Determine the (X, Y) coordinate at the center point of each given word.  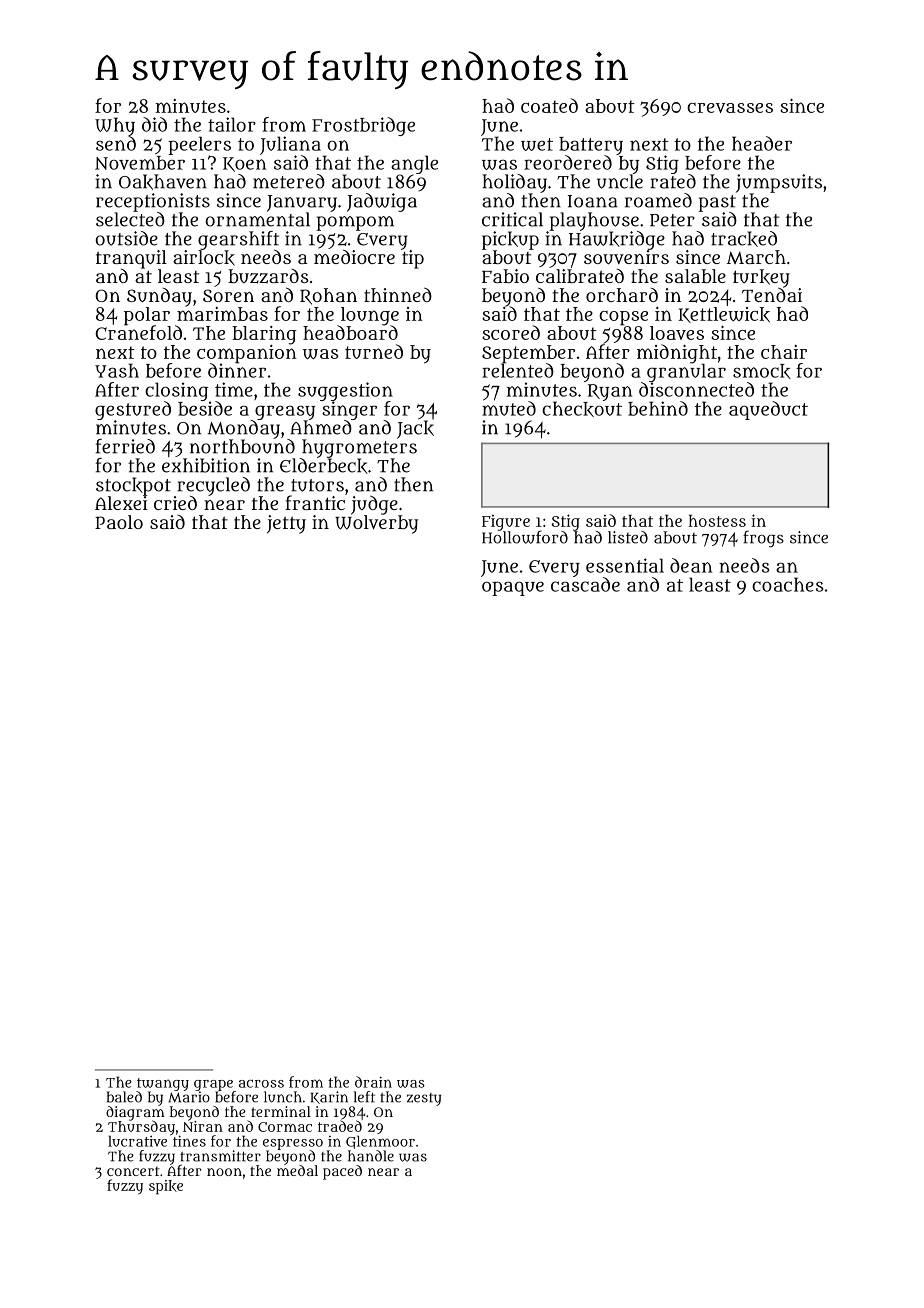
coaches (787, 584)
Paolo (119, 522)
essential (625, 565)
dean (691, 565)
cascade (585, 584)
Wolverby (376, 524)
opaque (513, 588)
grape (213, 1085)
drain (373, 1082)
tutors (317, 485)
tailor (232, 124)
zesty (424, 1099)
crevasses (730, 108)
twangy (163, 1084)
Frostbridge (363, 126)
